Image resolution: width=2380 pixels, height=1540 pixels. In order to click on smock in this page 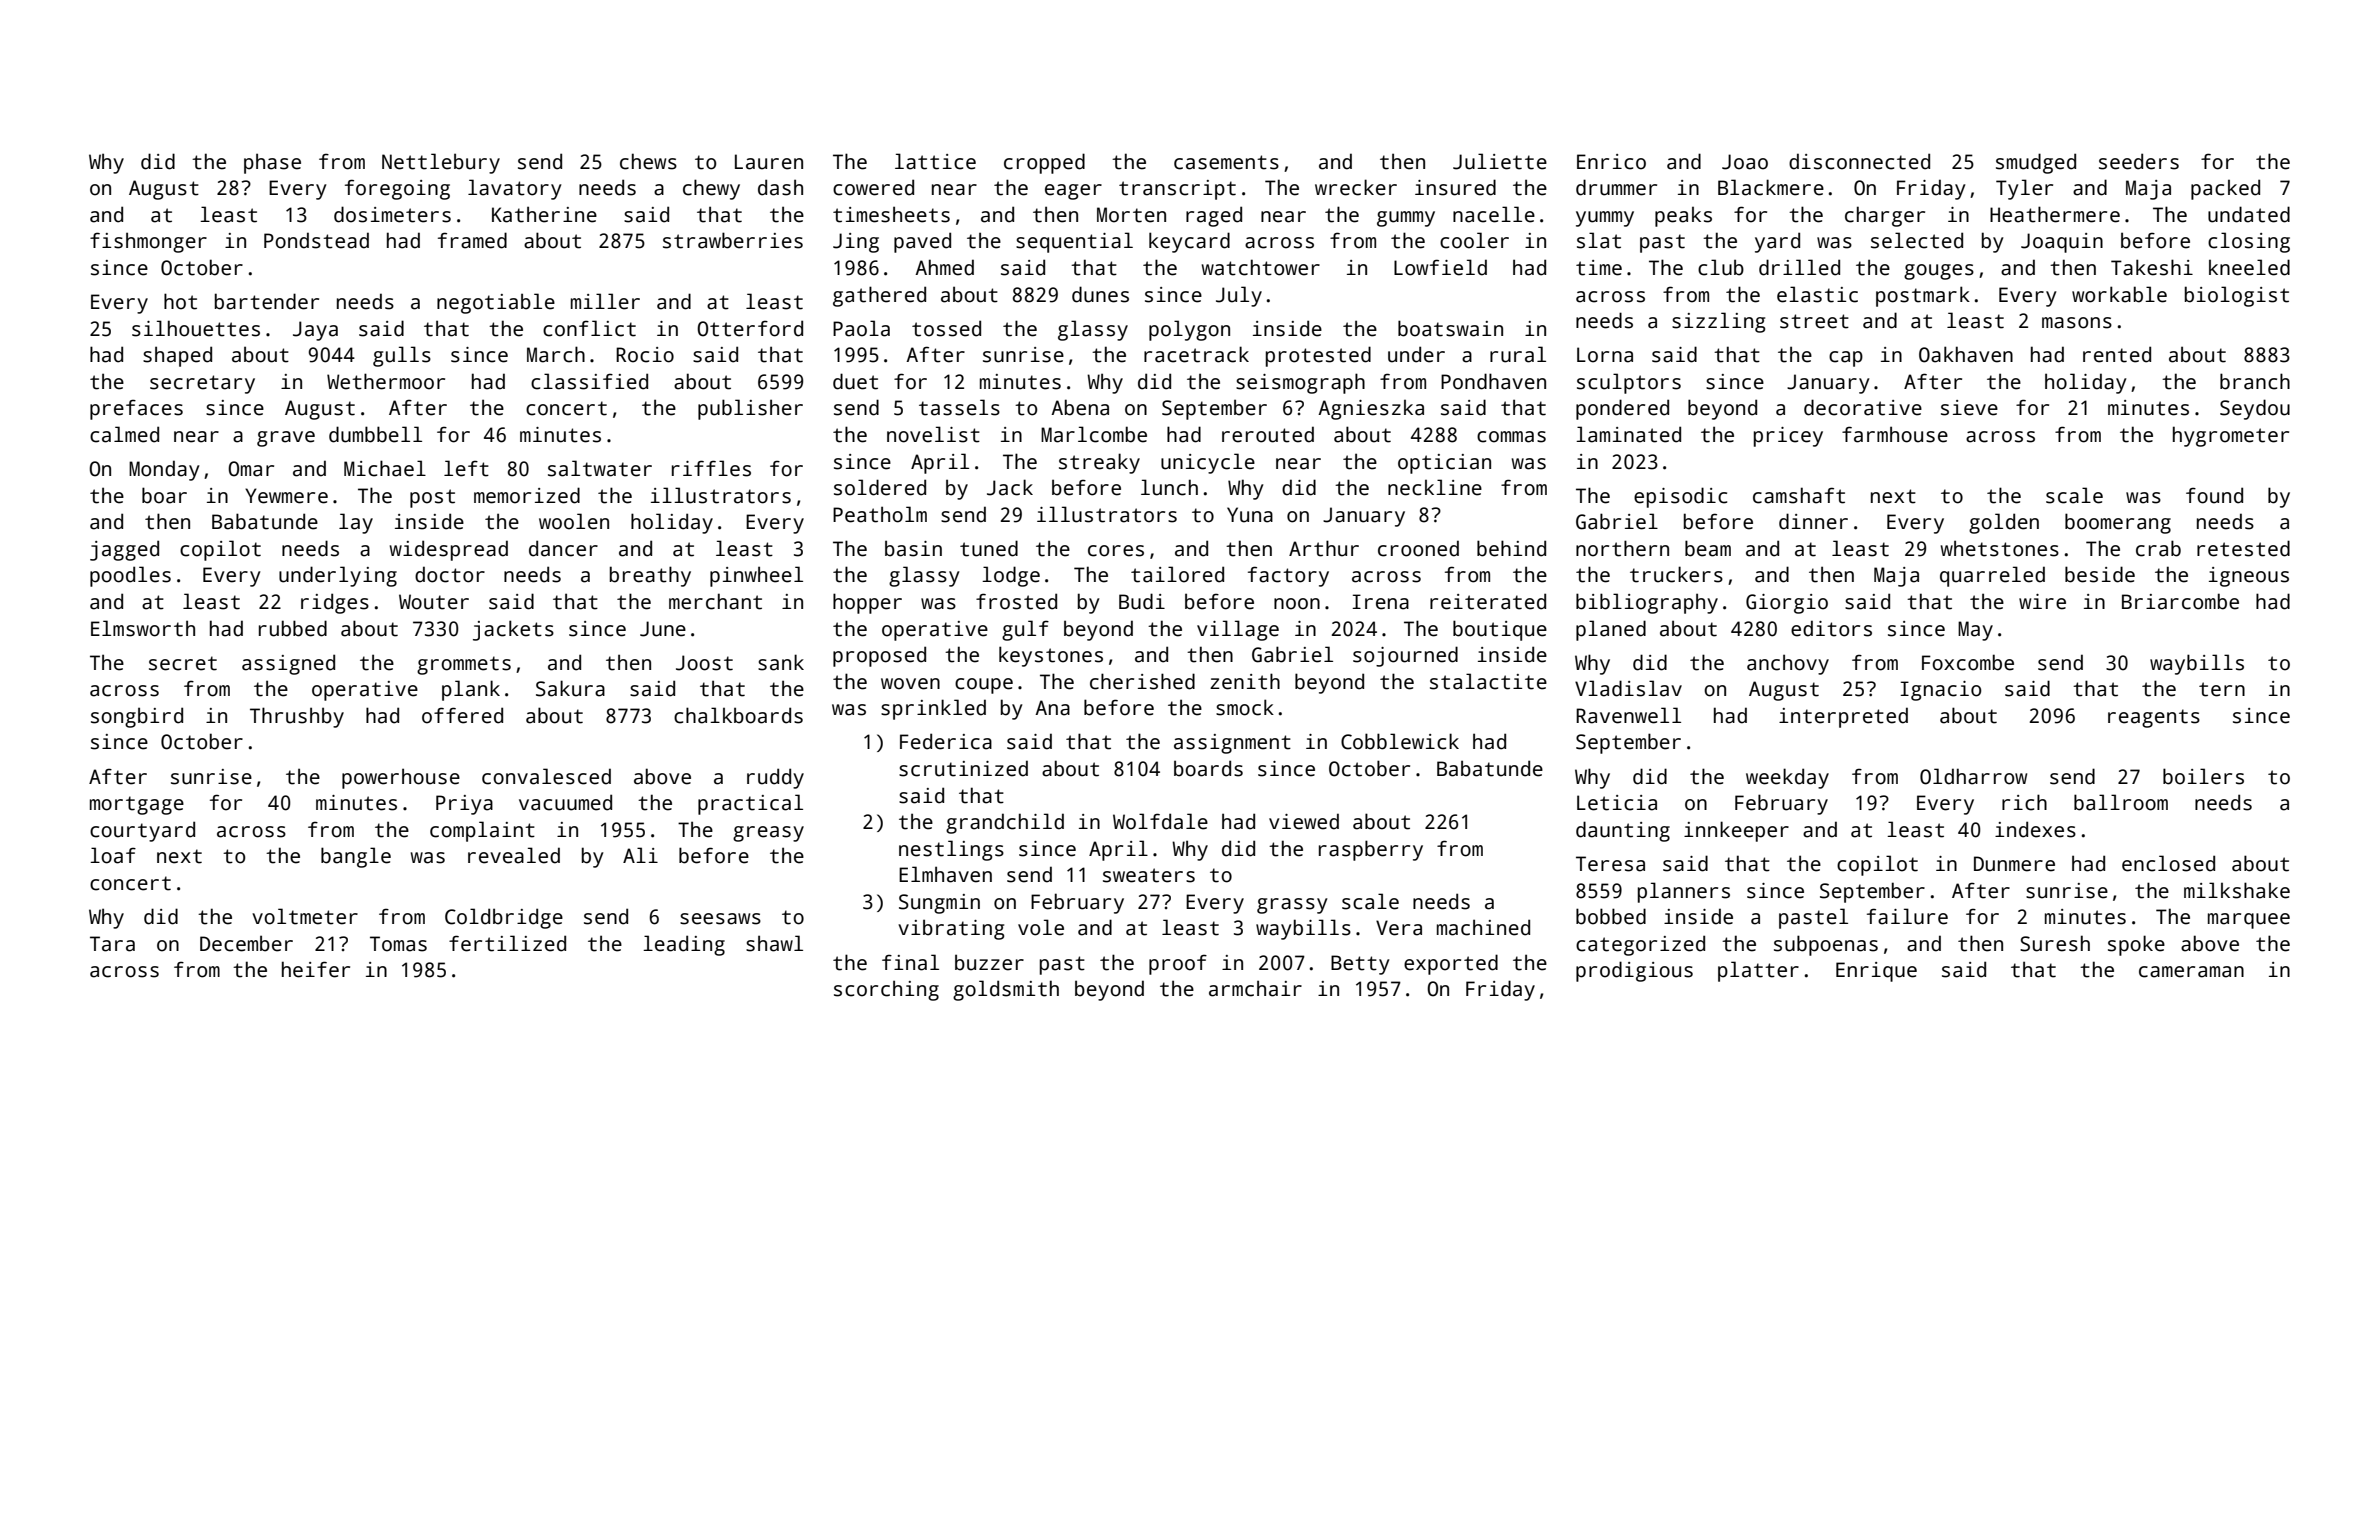, I will do `click(1245, 707)`.
